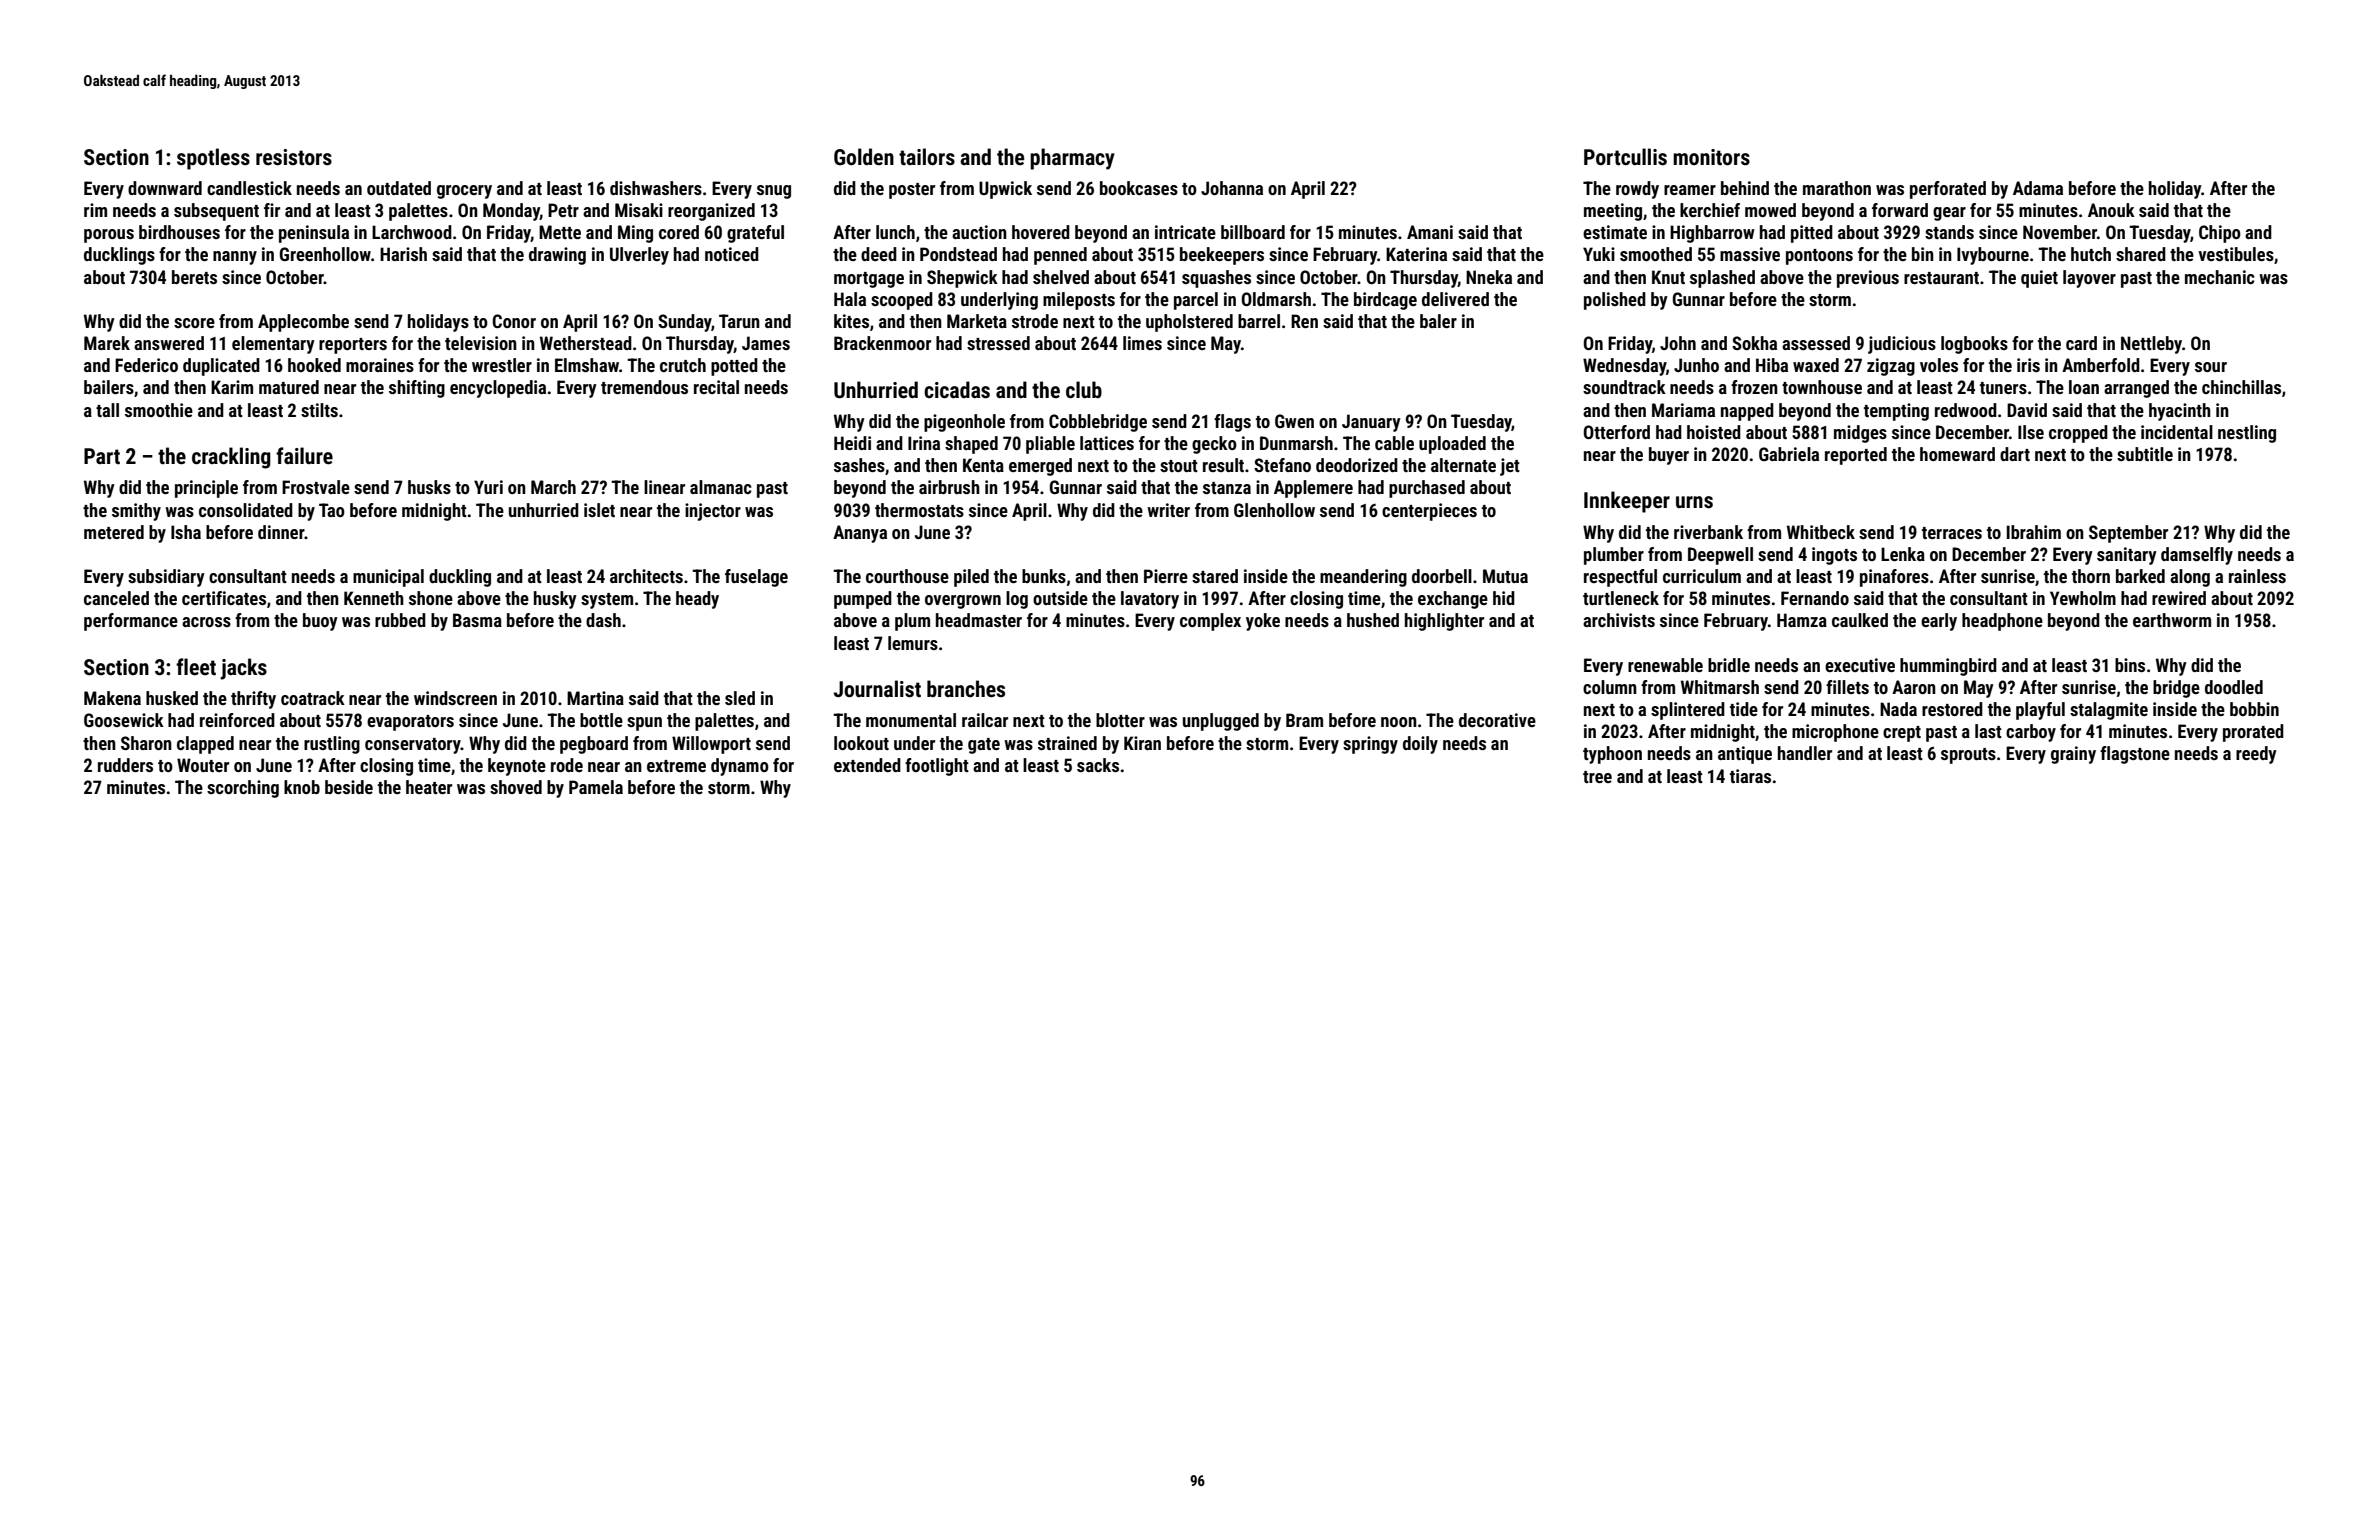 The width and height of the document is (2380, 1540). What do you see at coordinates (1860, 665) in the document?
I see `executive` at bounding box center [1860, 665].
